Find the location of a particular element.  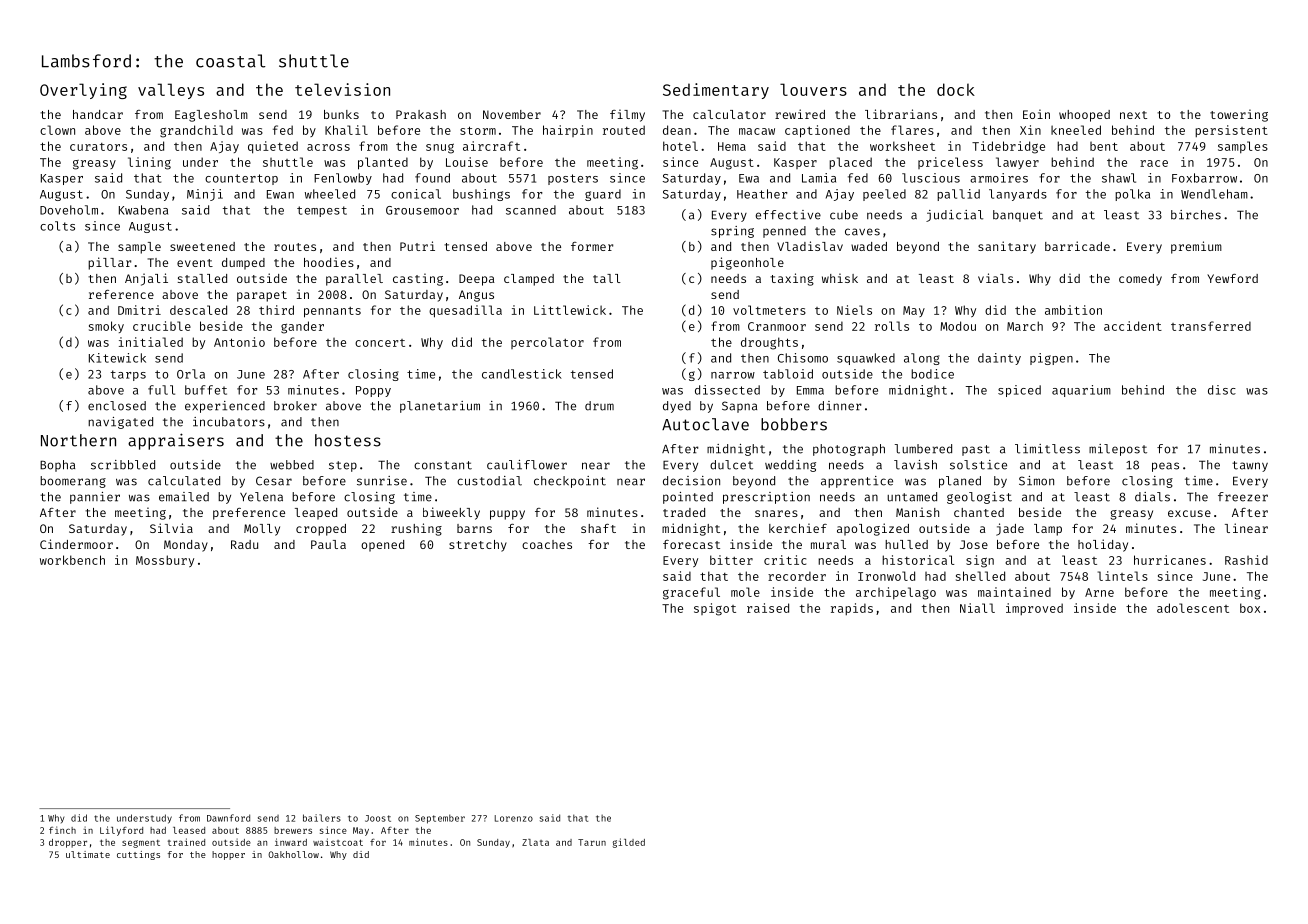

barricade is located at coordinates (1077, 246).
